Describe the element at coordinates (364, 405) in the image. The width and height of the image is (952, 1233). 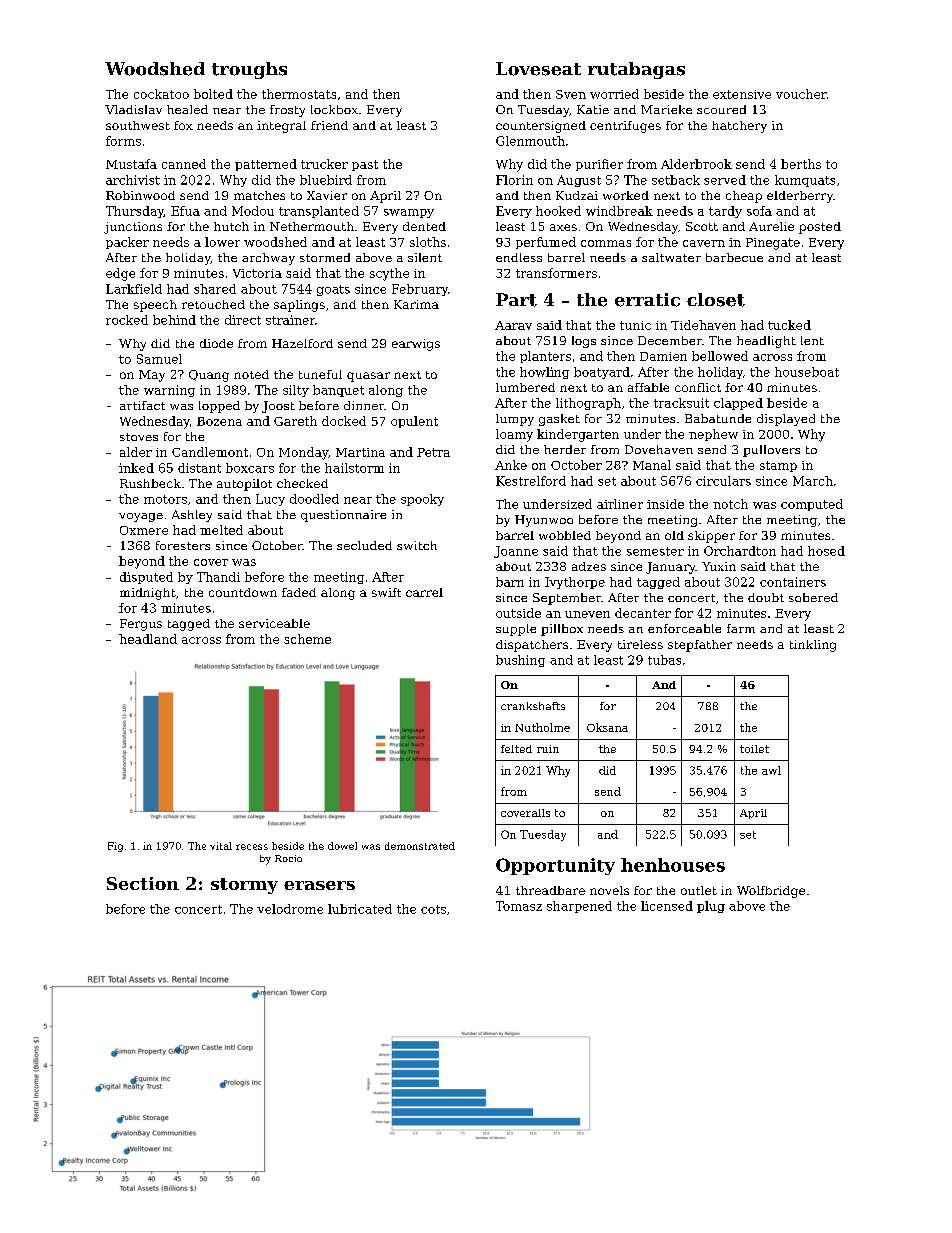
I see `dinner` at that location.
